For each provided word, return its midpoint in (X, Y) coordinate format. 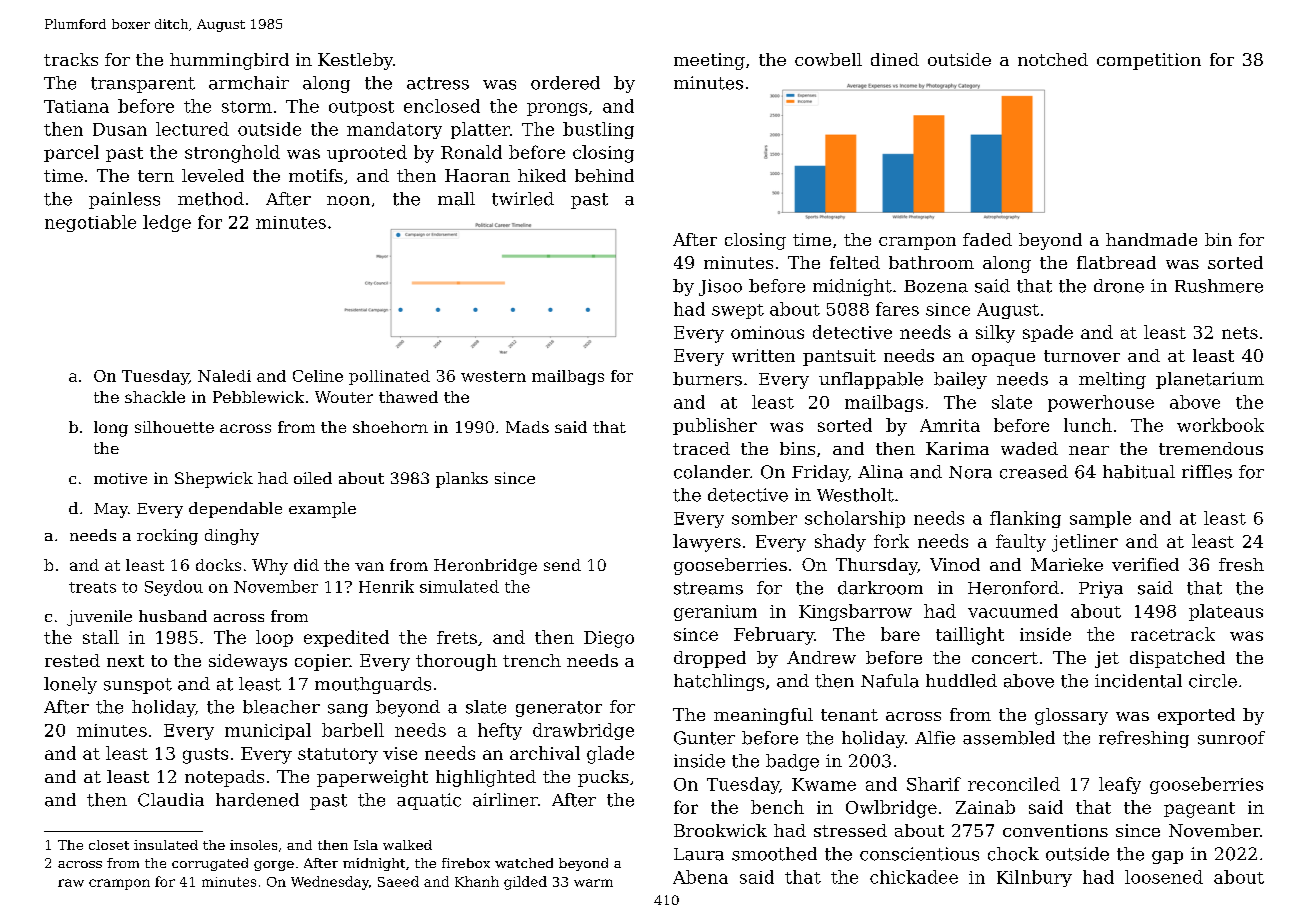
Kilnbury (1034, 878)
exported (1196, 716)
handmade (1151, 239)
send (562, 565)
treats (92, 587)
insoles (253, 845)
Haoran (477, 175)
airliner (505, 800)
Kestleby (355, 61)
